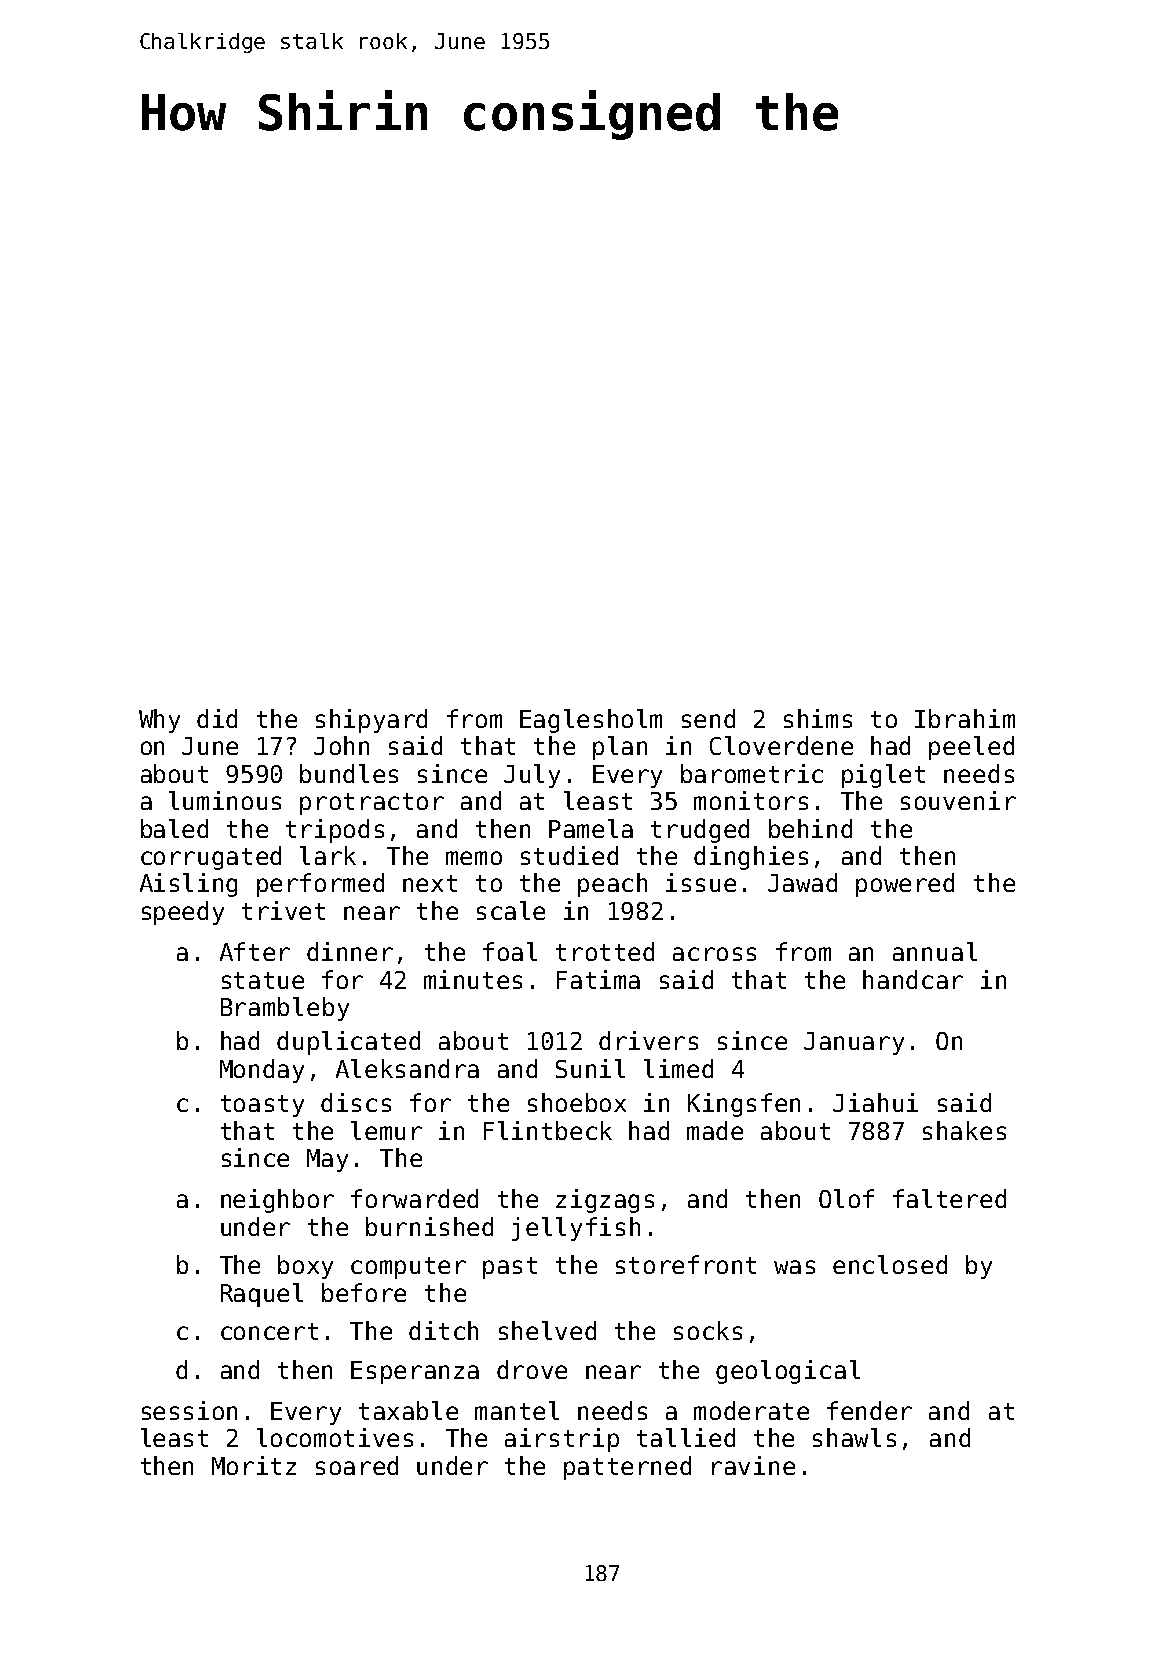  I want to click on enclosed, so click(890, 1264).
